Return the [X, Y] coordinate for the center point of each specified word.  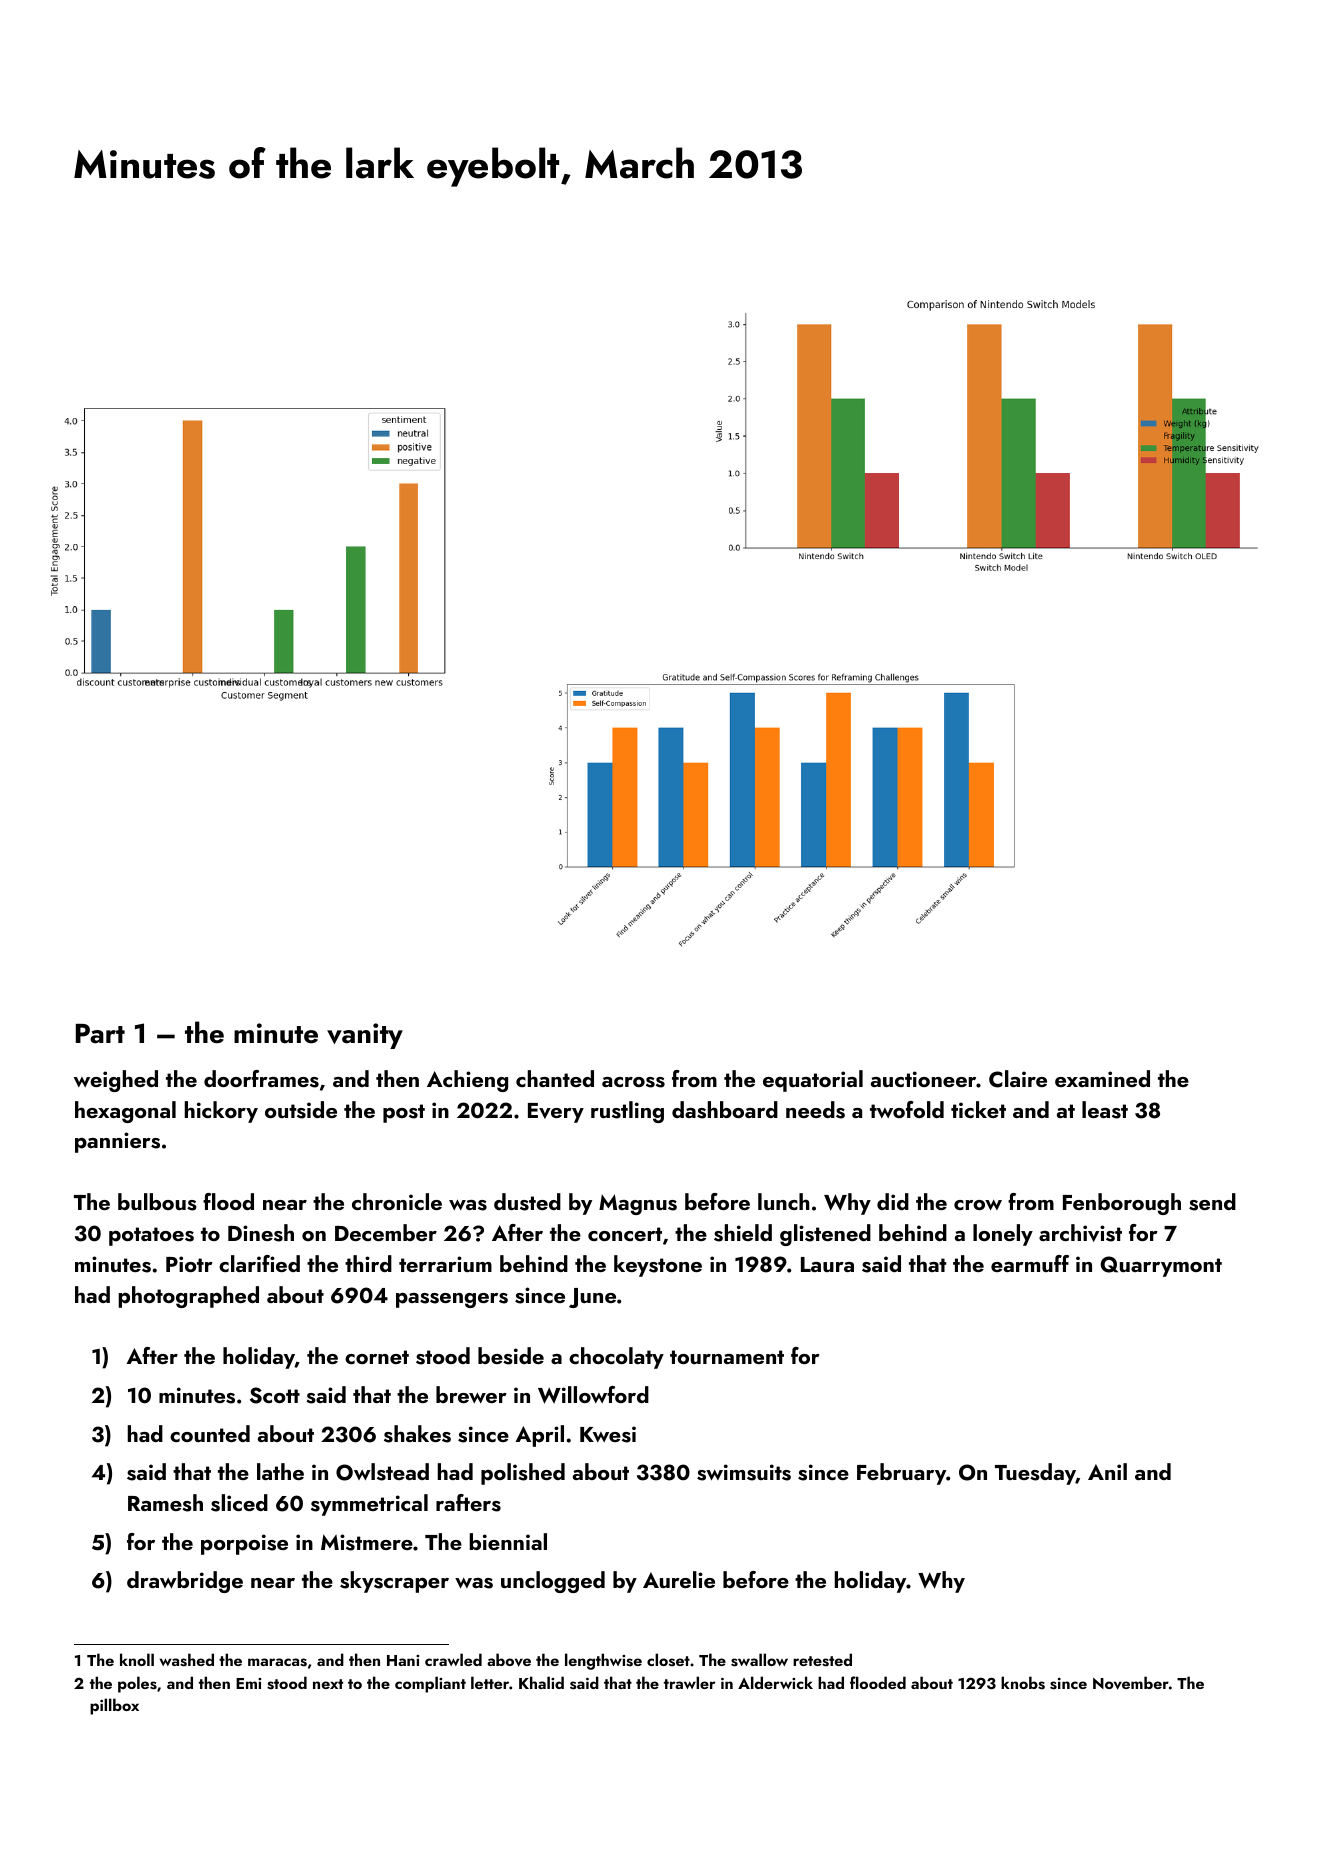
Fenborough [1122, 1204]
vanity [365, 1036]
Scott [275, 1395]
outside [301, 1110]
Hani [403, 1660]
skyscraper [394, 1582]
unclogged [553, 1582]
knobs [1023, 1683]
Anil [1107, 1471]
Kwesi [608, 1434]
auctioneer [924, 1079]
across [633, 1082]
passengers [452, 1300]
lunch [783, 1201]
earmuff [1030, 1263]
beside [511, 1356]
